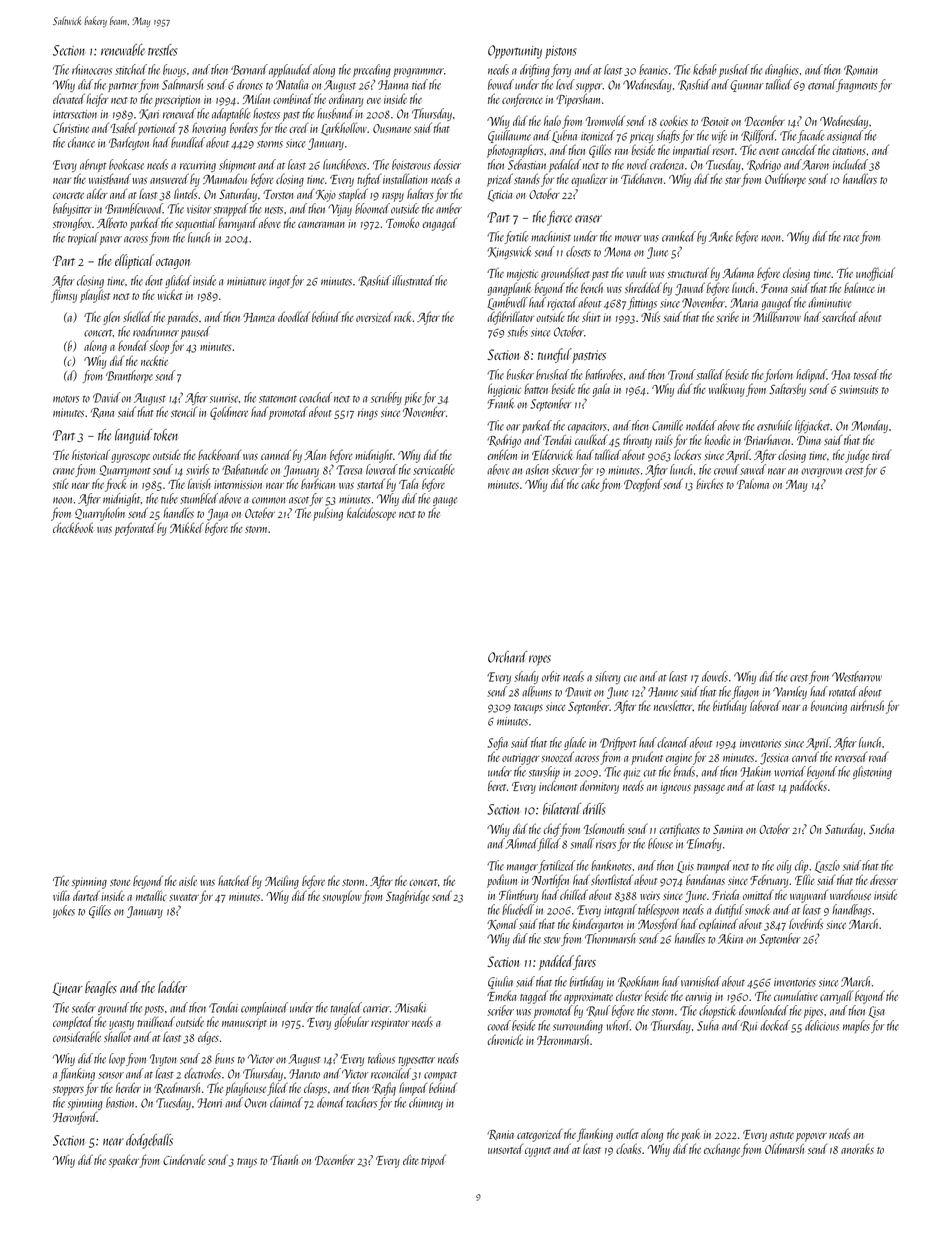  What do you see at coordinates (64, 296) in the screenshot?
I see `flimsy` at bounding box center [64, 296].
